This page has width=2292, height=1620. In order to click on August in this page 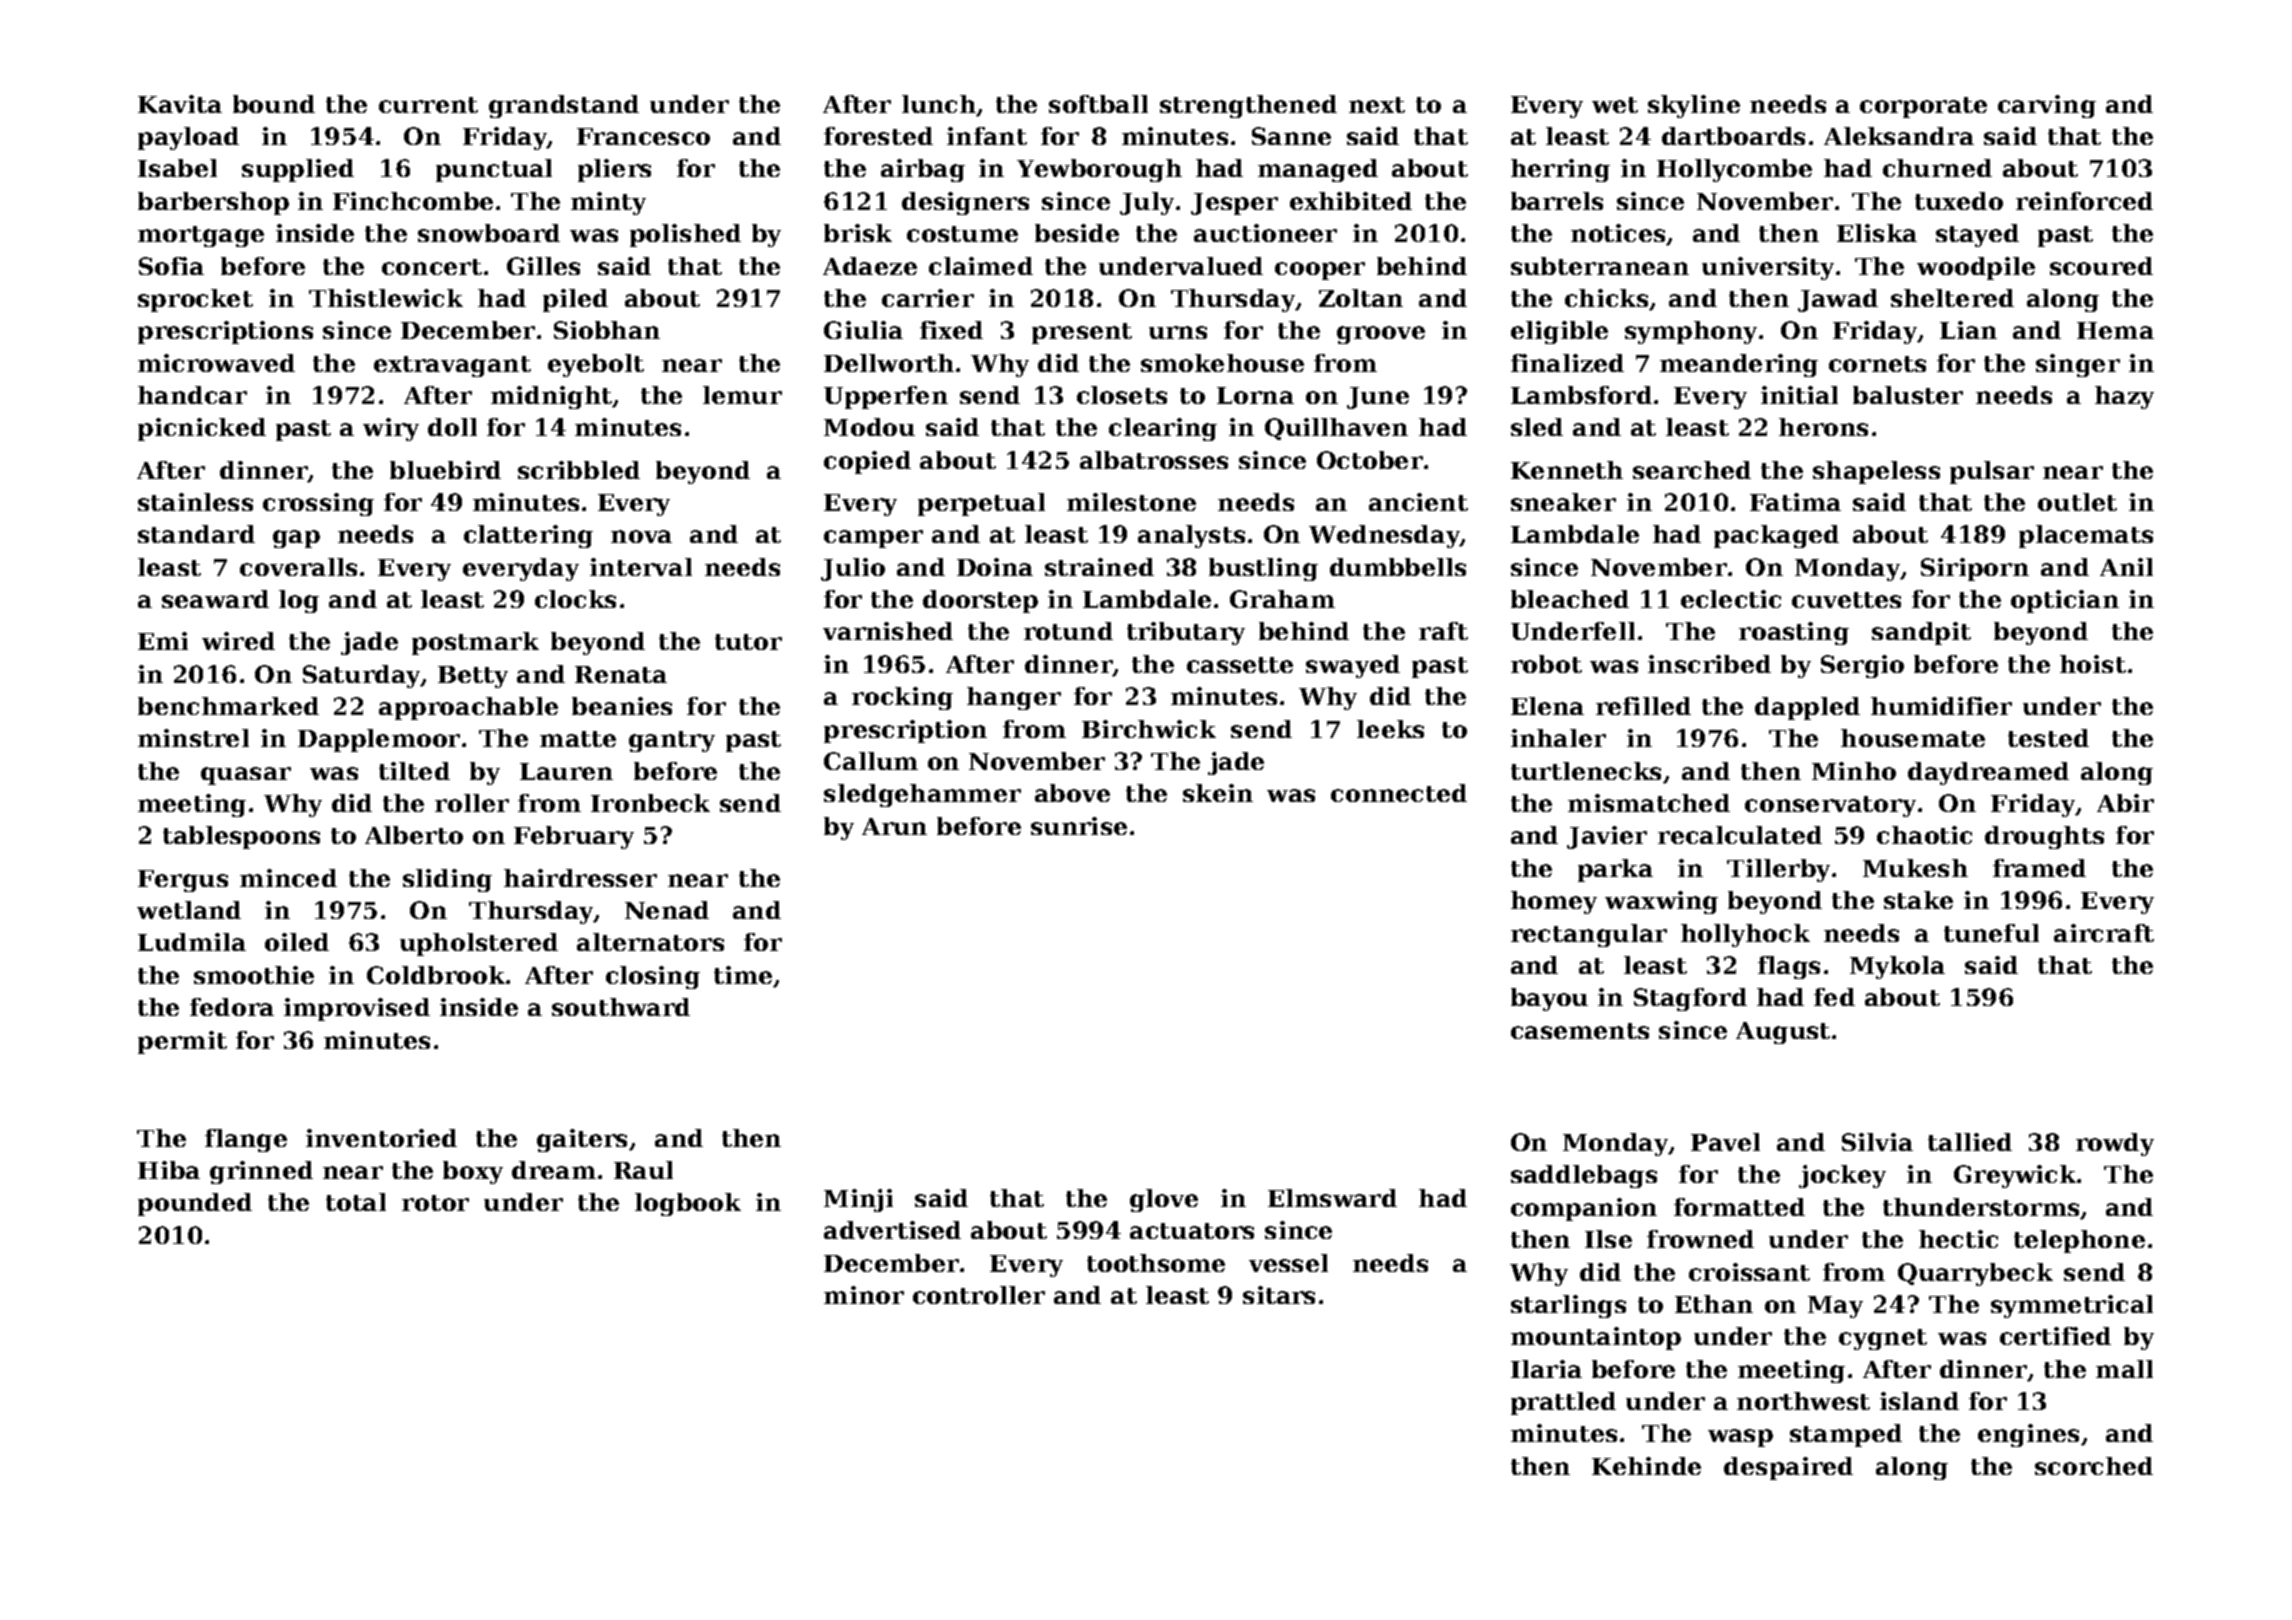, I will do `click(1783, 1033)`.
